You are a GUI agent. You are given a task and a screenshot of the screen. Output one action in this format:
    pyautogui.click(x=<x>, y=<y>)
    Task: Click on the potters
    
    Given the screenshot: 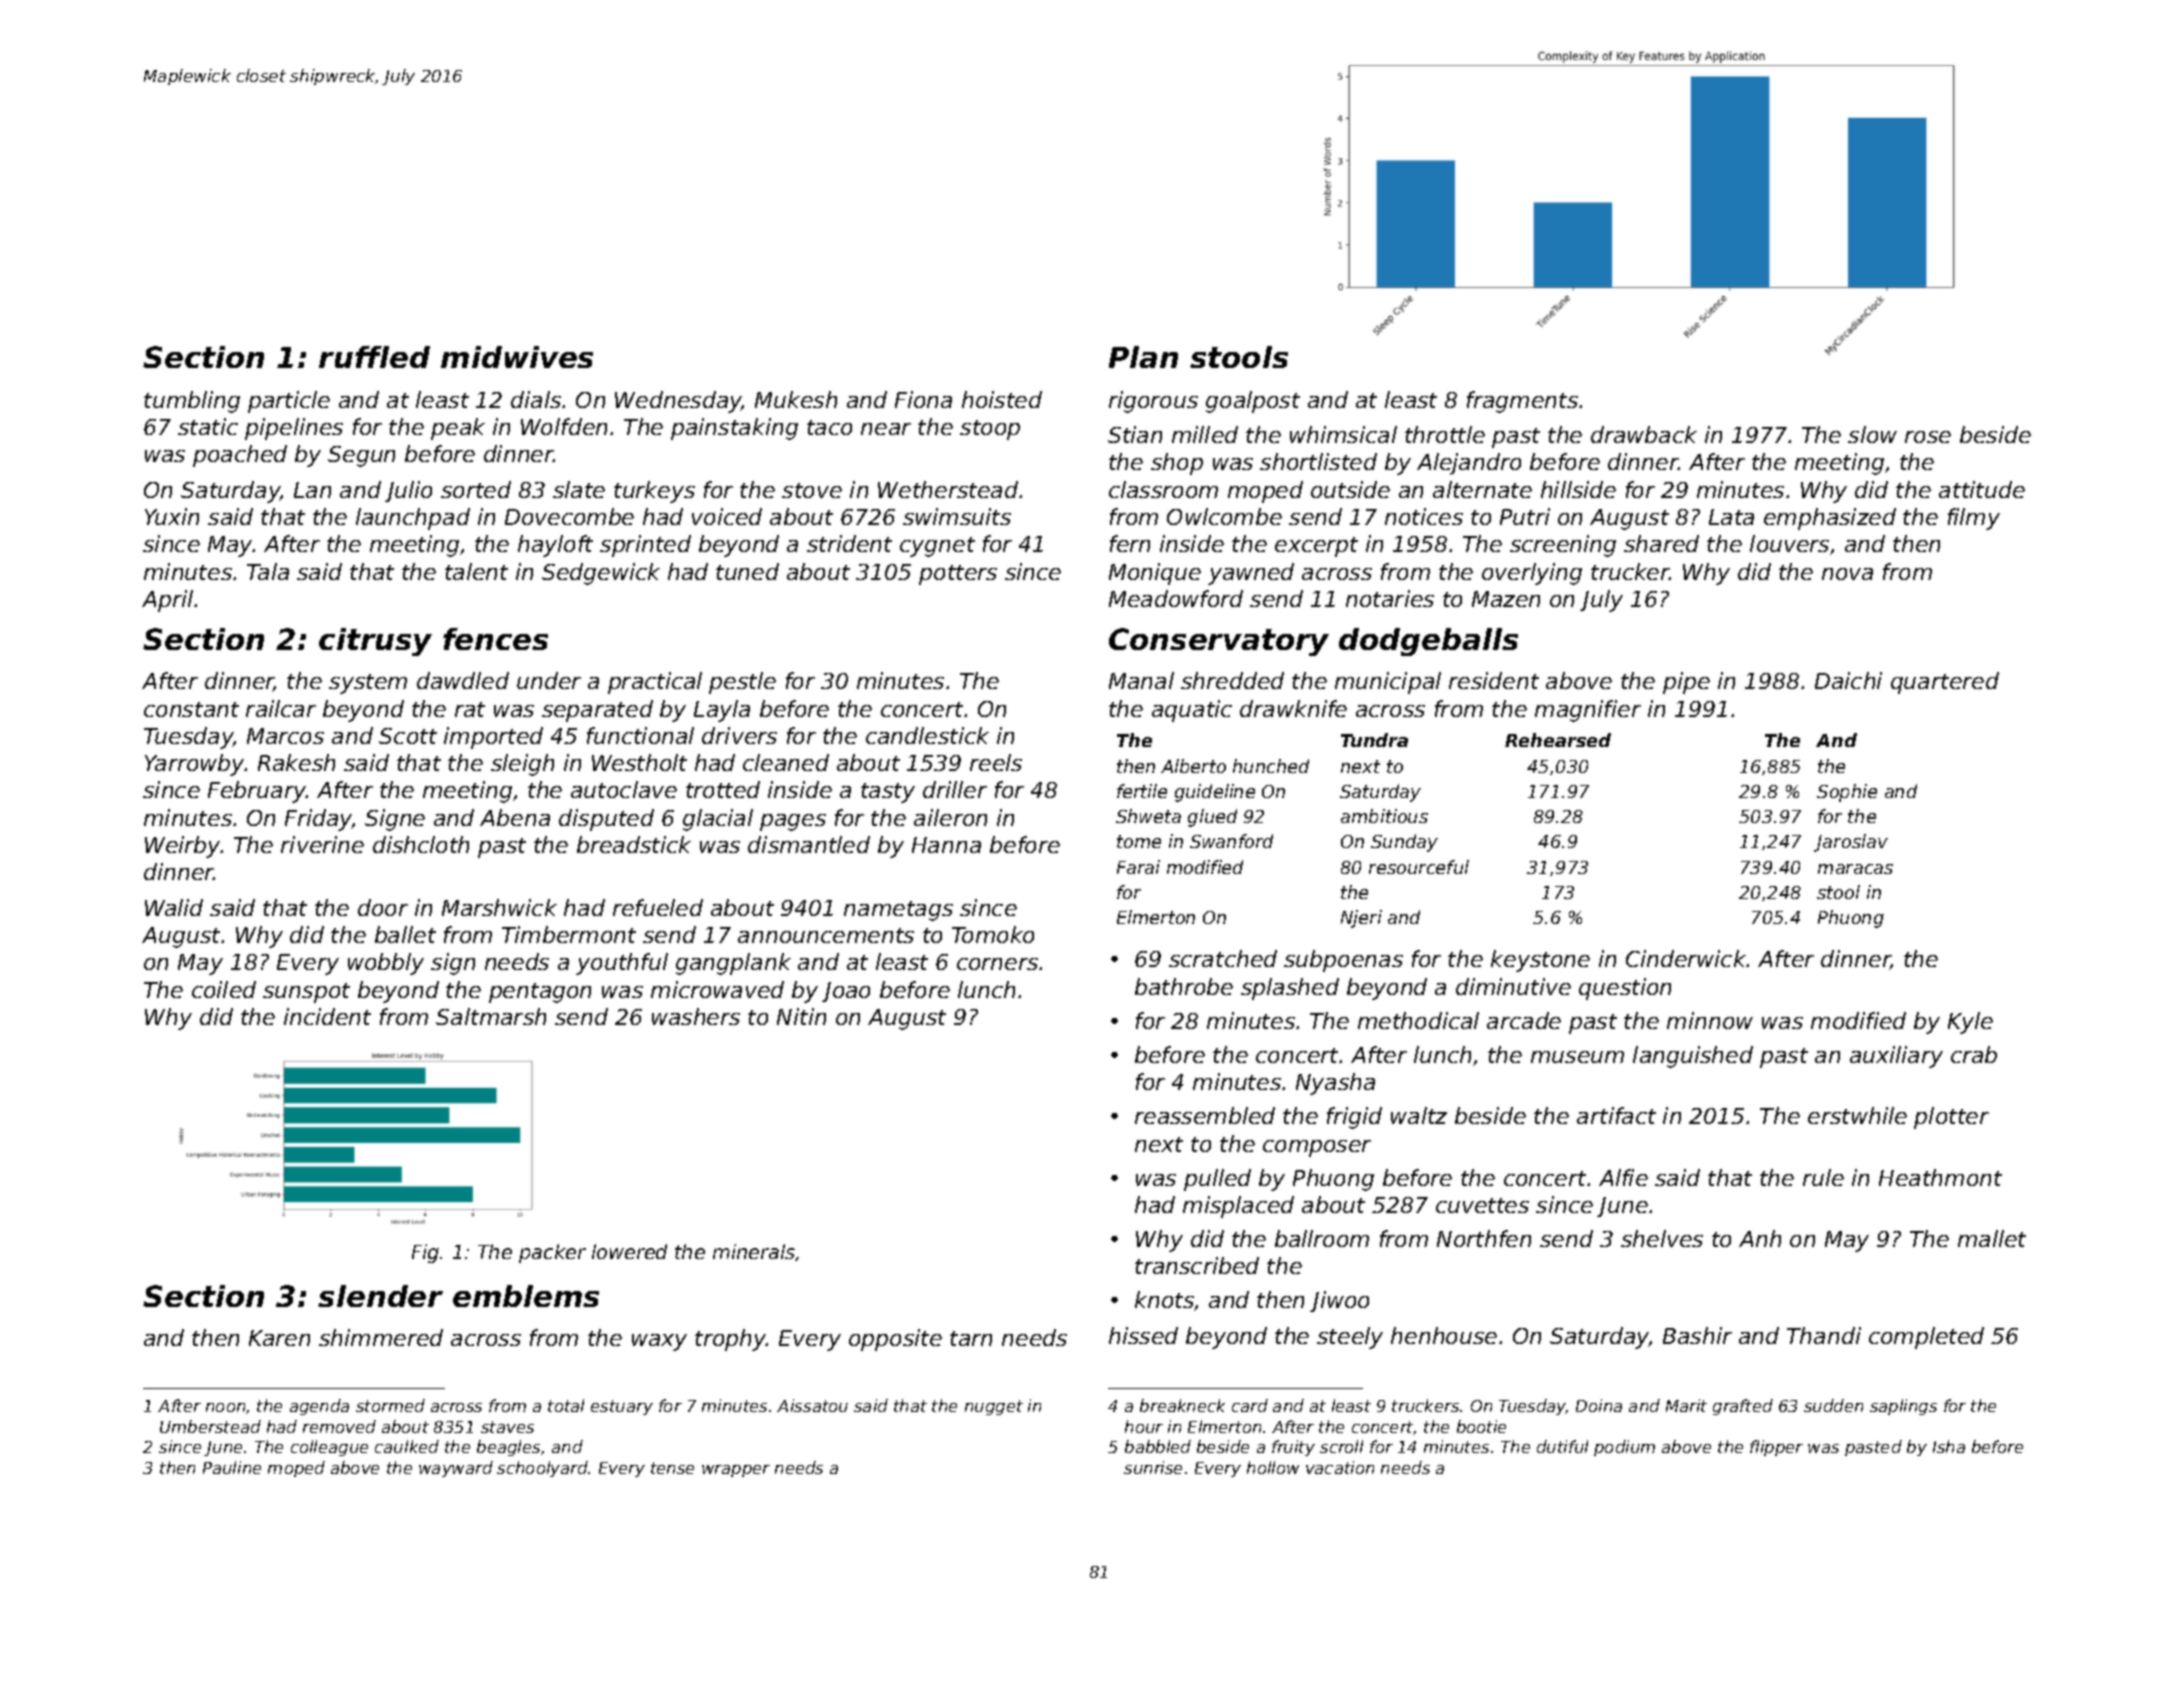 What is the action you would take?
    pyautogui.click(x=958, y=575)
